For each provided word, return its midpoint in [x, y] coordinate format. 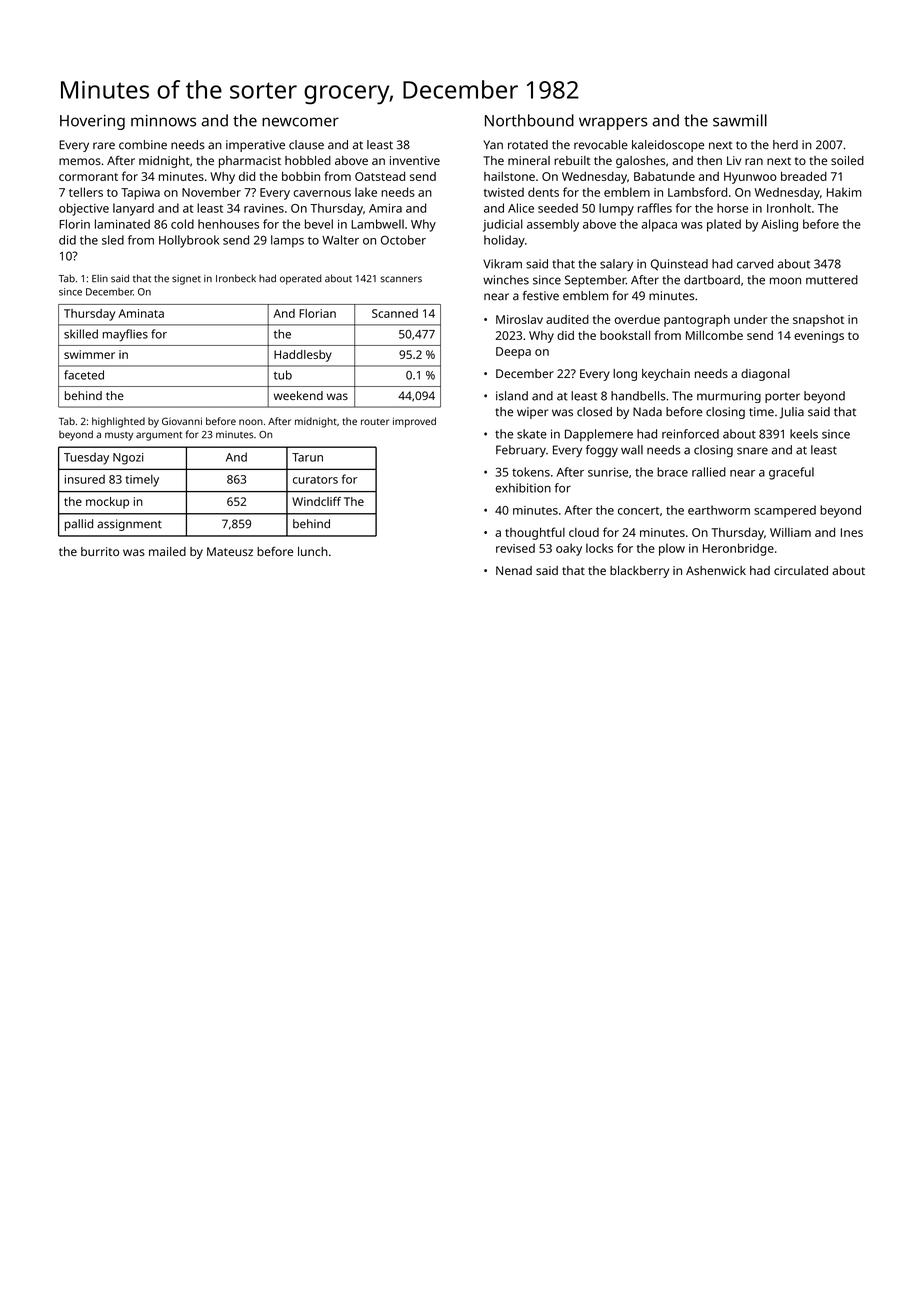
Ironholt [789, 208]
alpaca [659, 225]
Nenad [514, 570]
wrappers [613, 123]
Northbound [529, 120]
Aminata [141, 313]
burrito [100, 551]
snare [752, 451]
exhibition [523, 488]
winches [506, 280]
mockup [107, 503]
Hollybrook [189, 241]
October [403, 240]
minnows [163, 121]
